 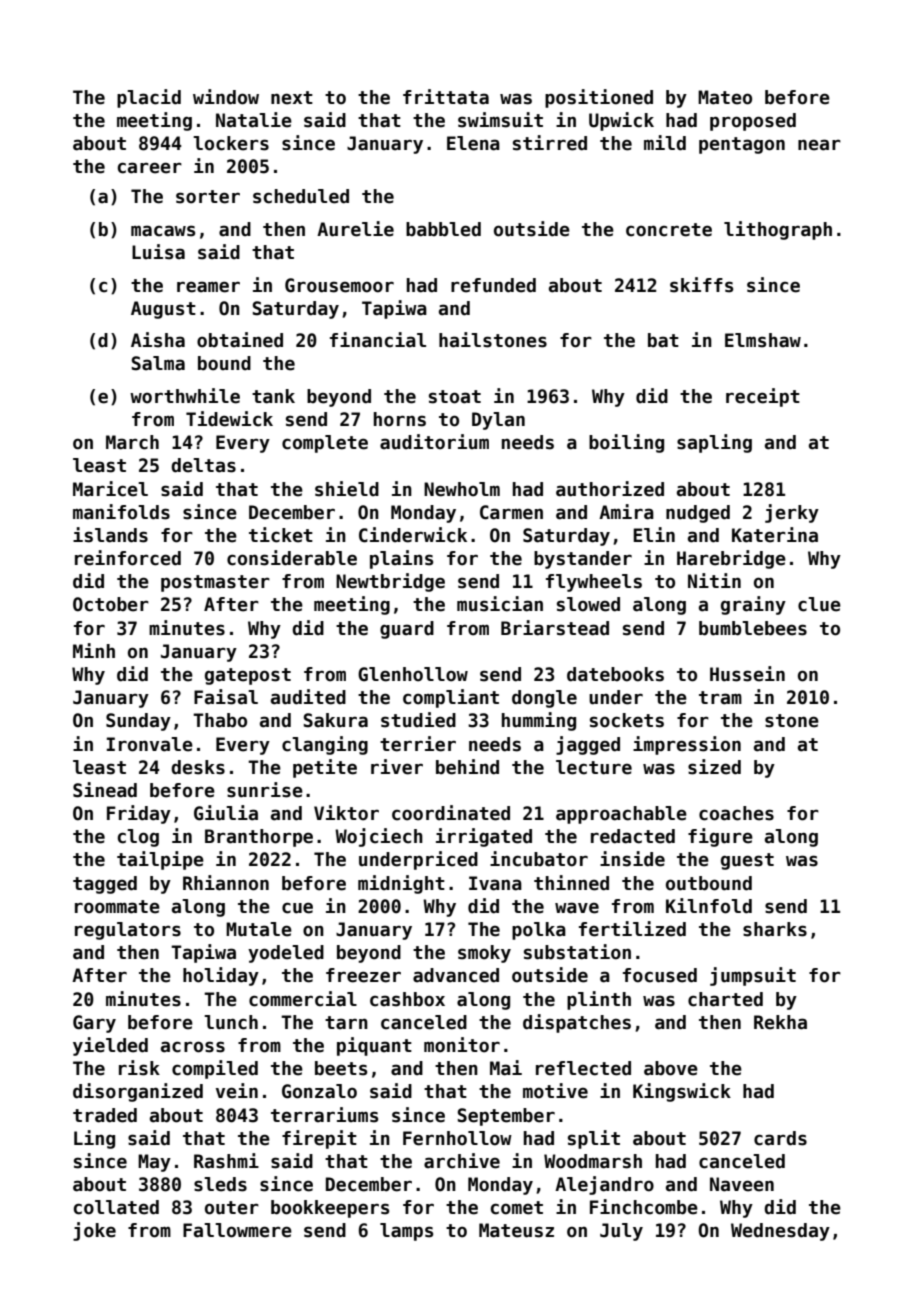 What do you see at coordinates (550, 143) in the screenshot?
I see `stirred` at bounding box center [550, 143].
